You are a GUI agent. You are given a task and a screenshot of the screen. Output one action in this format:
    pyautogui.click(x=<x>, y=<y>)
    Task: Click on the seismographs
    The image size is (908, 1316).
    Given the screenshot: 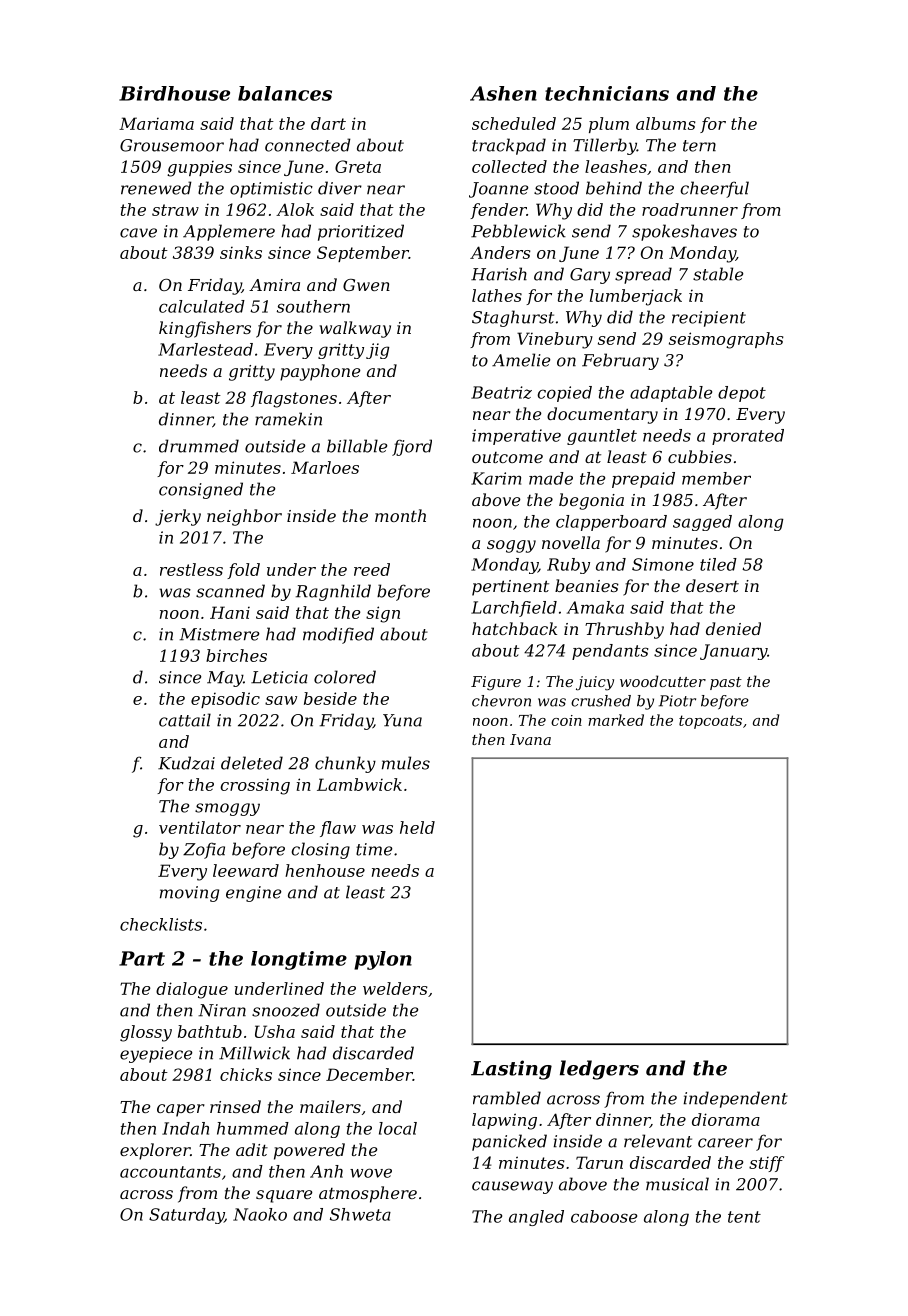 What is the action you would take?
    pyautogui.click(x=726, y=340)
